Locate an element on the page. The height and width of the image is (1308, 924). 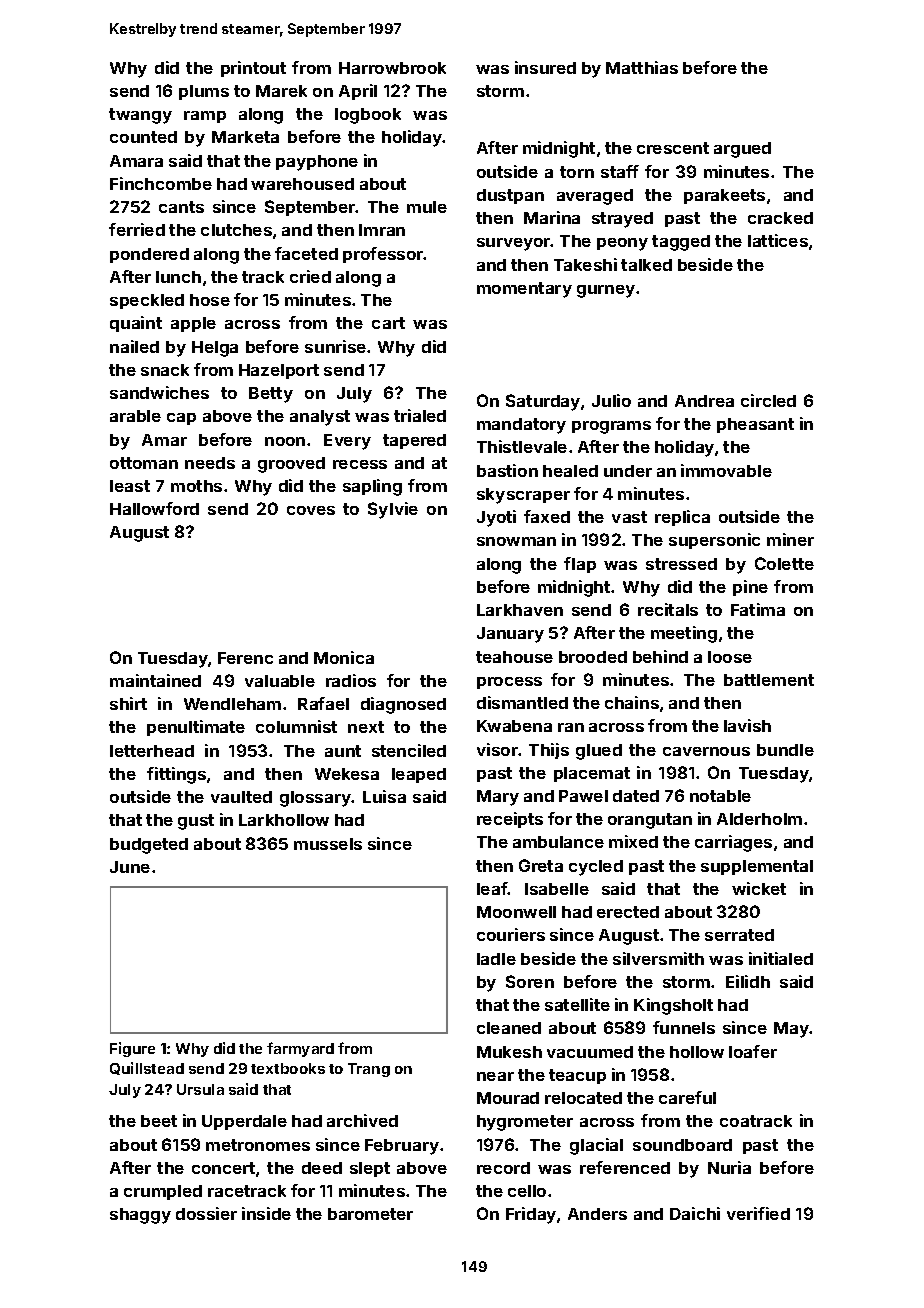
moths is located at coordinates (196, 486).
